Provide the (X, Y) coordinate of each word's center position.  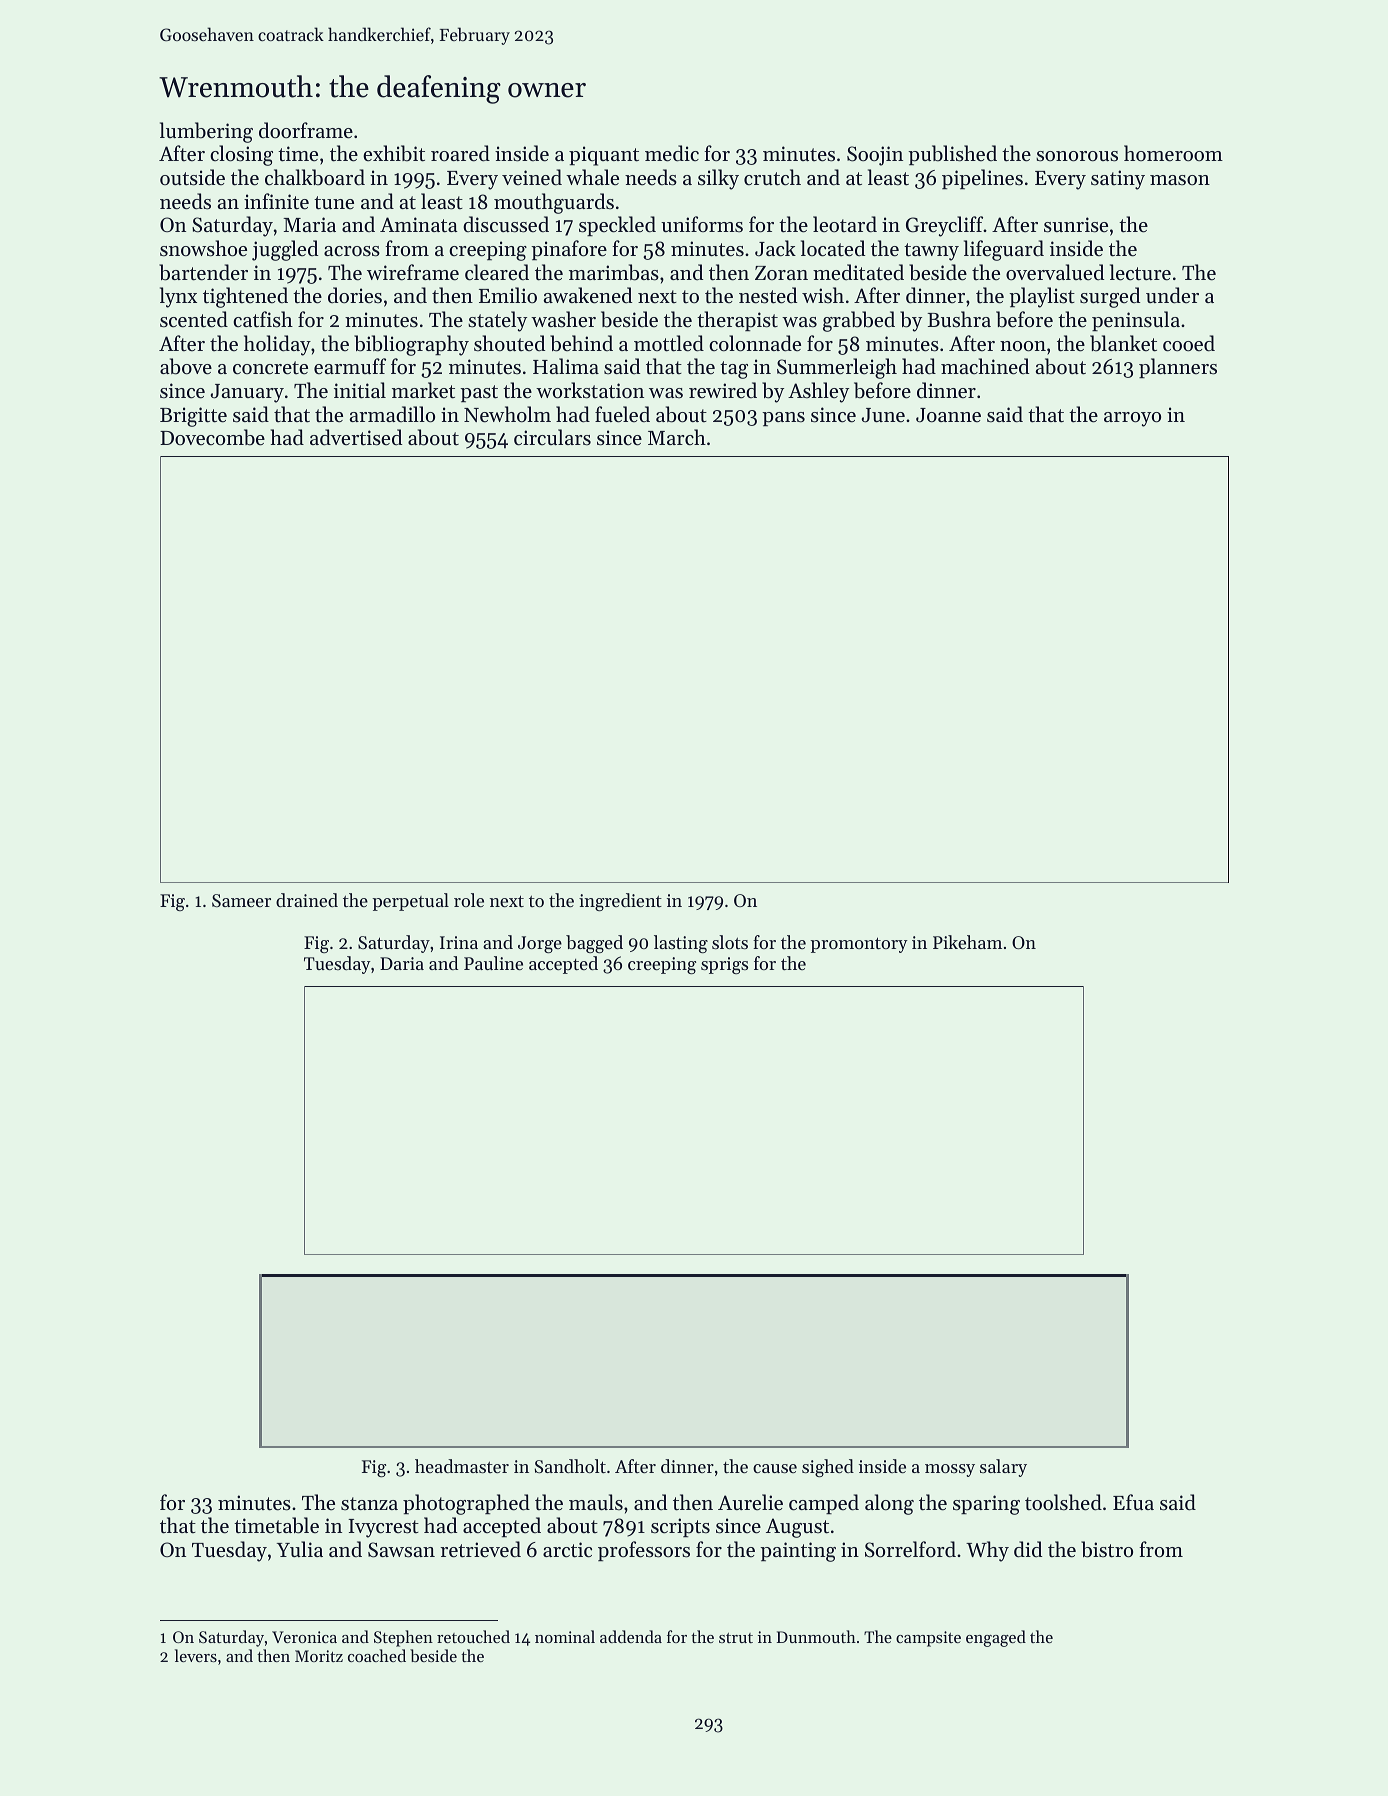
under (1172, 295)
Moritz (319, 1656)
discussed (506, 224)
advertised (356, 437)
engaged (996, 1638)
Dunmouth (816, 1636)
